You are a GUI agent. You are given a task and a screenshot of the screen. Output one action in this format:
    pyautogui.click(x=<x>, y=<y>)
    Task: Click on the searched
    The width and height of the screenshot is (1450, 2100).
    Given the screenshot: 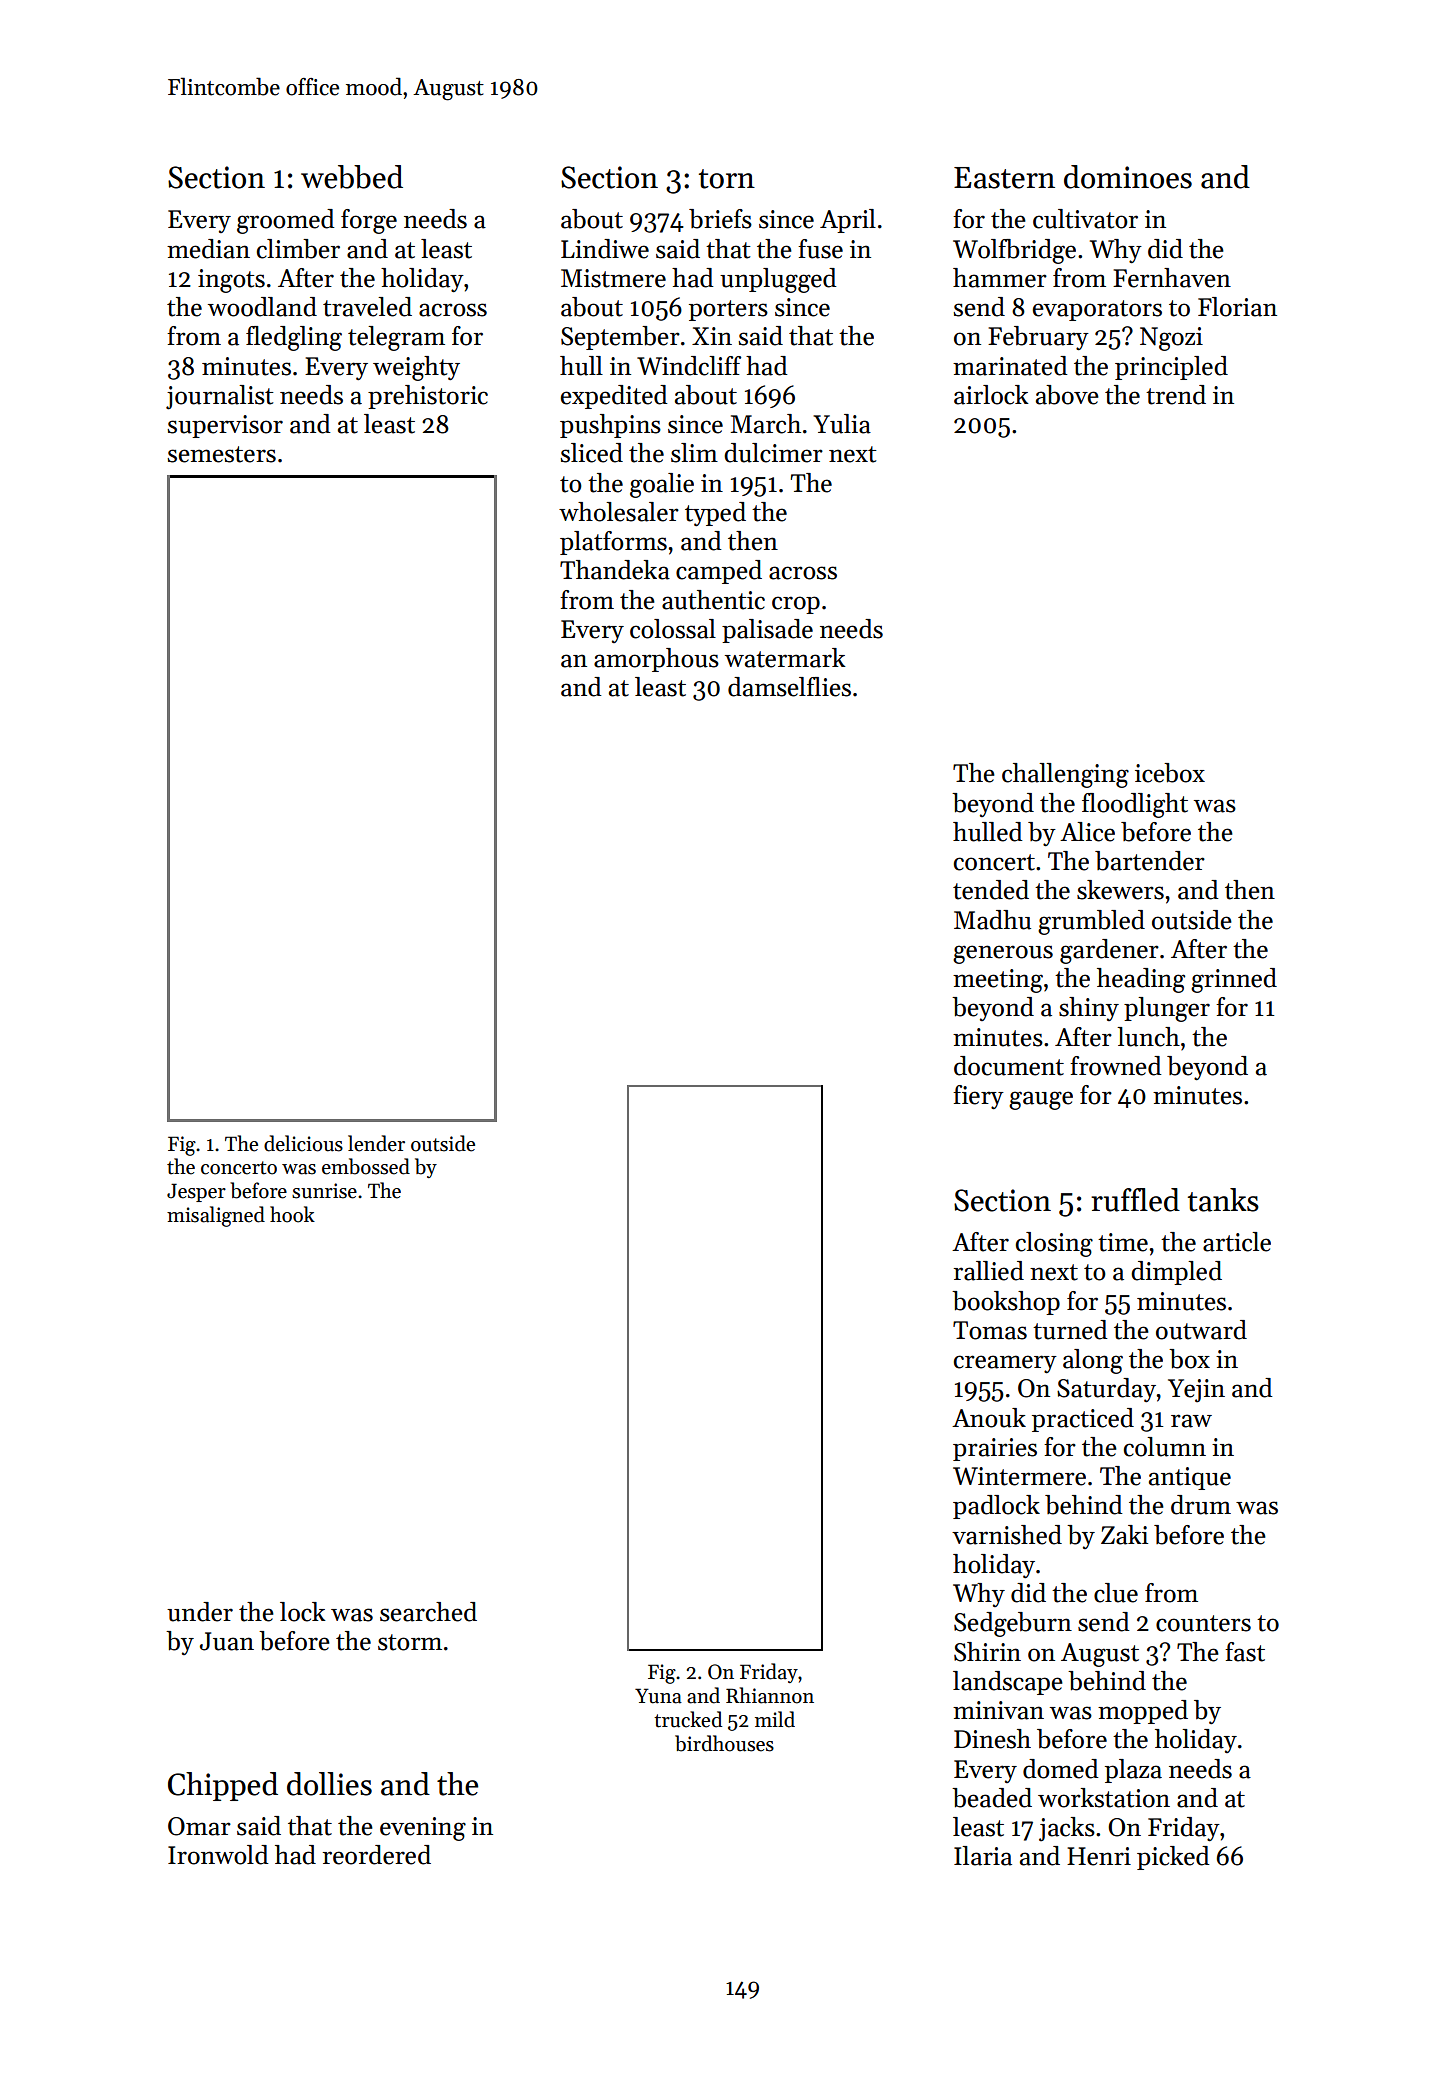 What is the action you would take?
    pyautogui.click(x=428, y=1612)
